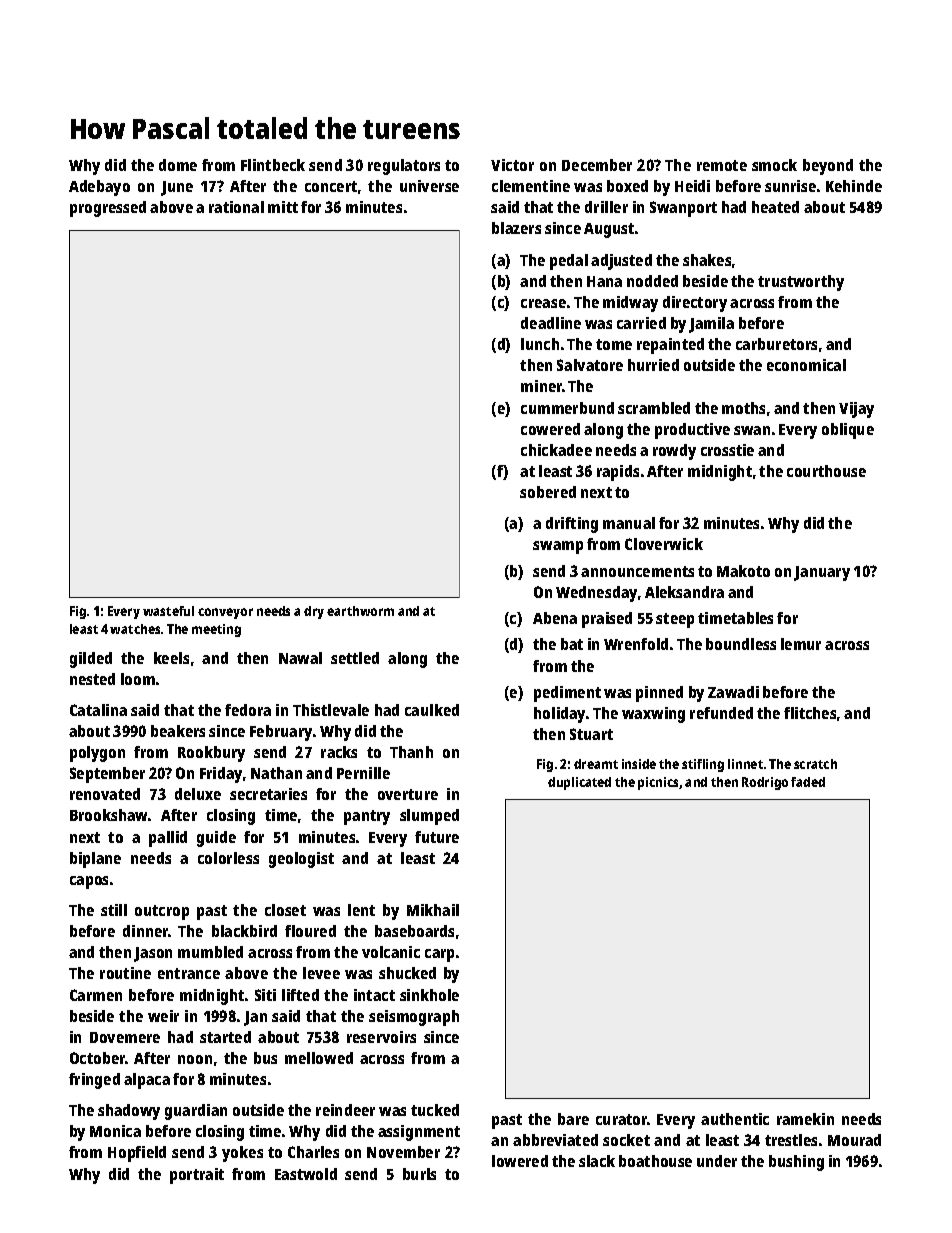 Image resolution: width=952 pixels, height=1233 pixels. Describe the element at coordinates (806, 365) in the page. I see `economical` at that location.
